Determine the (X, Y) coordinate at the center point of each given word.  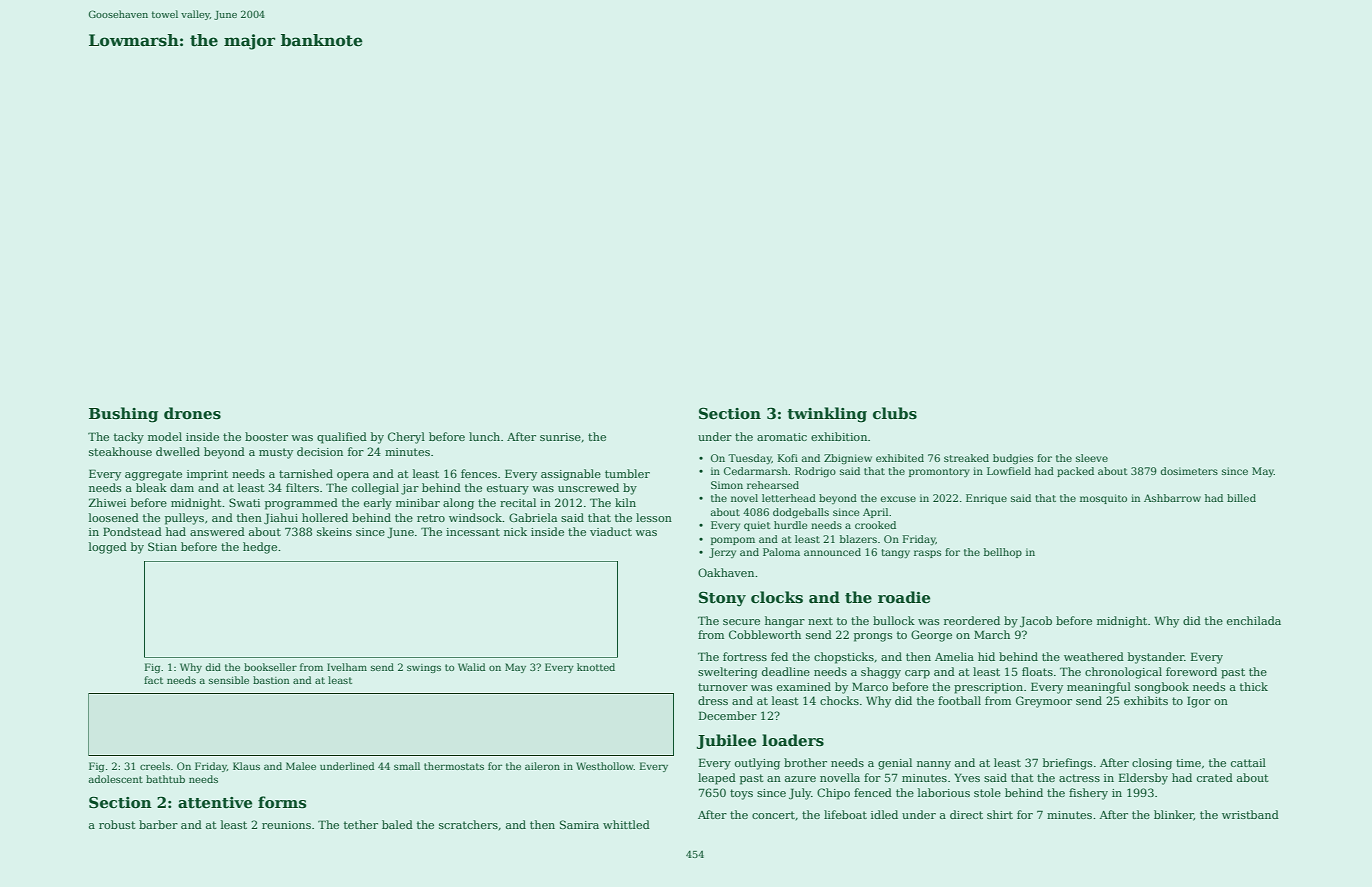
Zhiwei (107, 502)
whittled (626, 824)
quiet (757, 526)
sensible (229, 680)
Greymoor (1044, 702)
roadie (904, 597)
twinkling (827, 415)
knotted (596, 667)
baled (397, 824)
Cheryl (406, 438)
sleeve (1092, 458)
